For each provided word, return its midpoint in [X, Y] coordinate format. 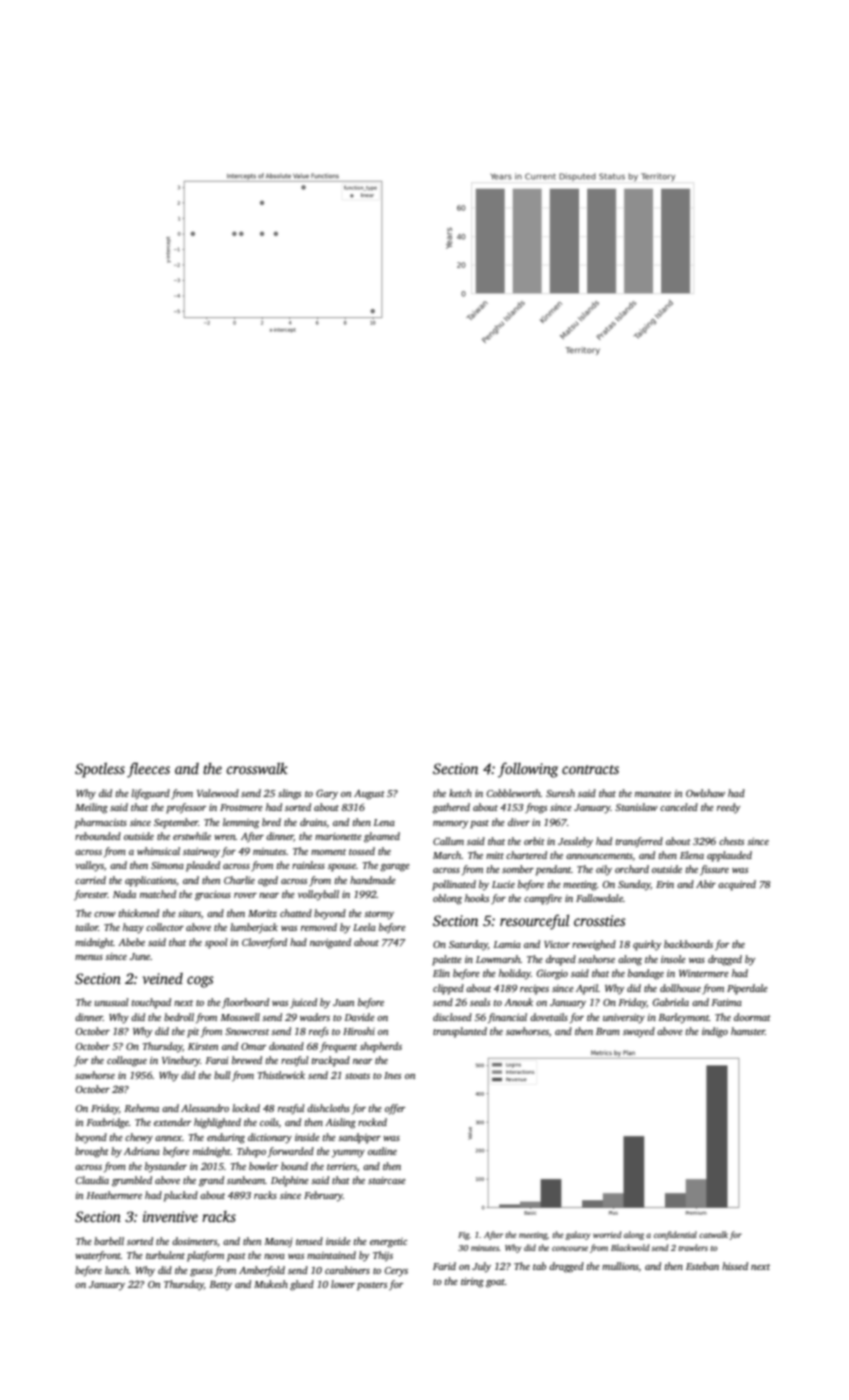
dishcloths [328, 1108]
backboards [688, 944]
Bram [608, 1031]
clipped [448, 989]
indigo [715, 1032]
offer [395, 1109]
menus [89, 957]
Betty [220, 1286]
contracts [590, 769]
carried [90, 880]
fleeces [148, 770]
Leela [364, 927]
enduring [226, 1138]
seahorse [596, 959]
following [528, 770]
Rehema [141, 1108]
